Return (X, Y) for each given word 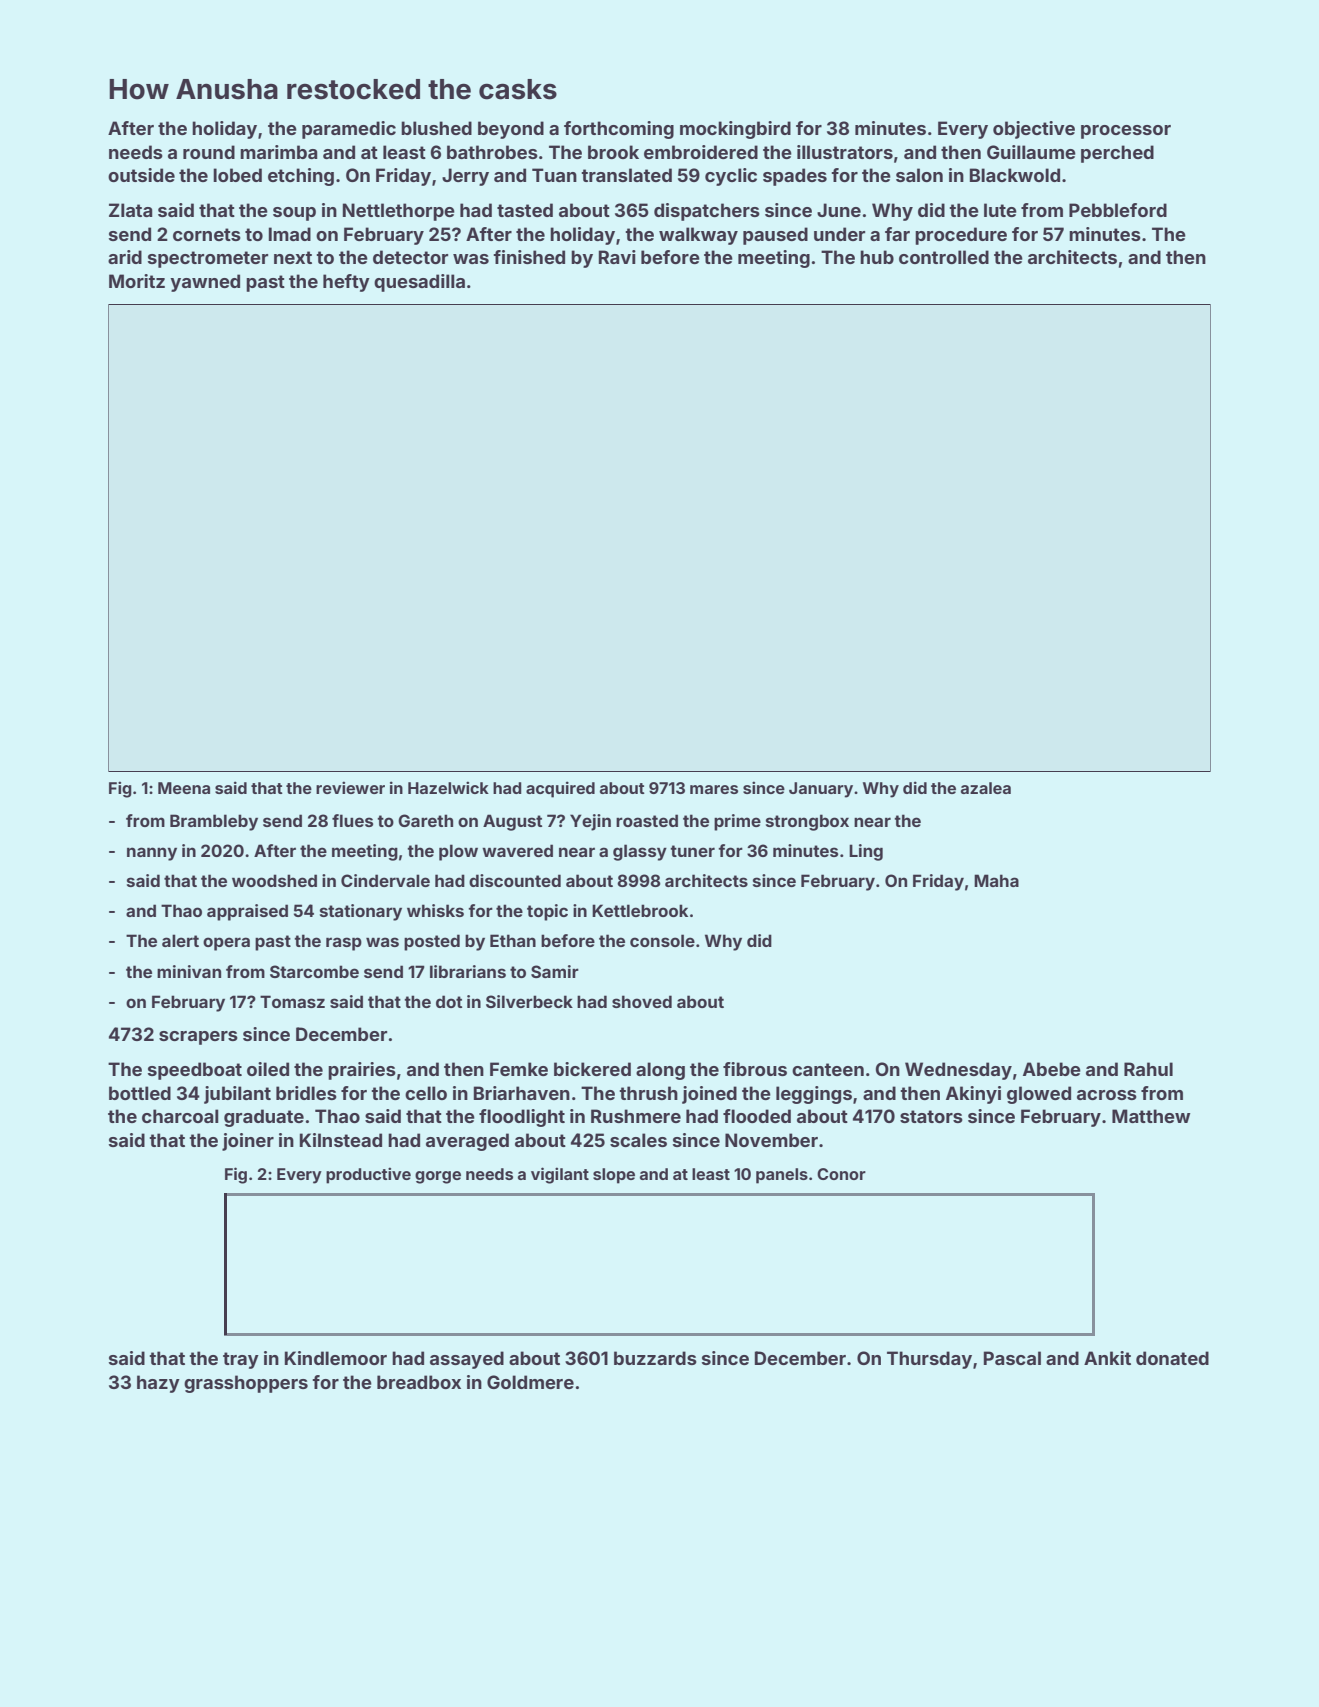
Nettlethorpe (399, 212)
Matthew (1151, 1116)
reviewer (350, 787)
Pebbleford (1118, 210)
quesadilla (419, 283)
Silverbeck (529, 1001)
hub (877, 257)
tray (241, 1360)
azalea (986, 788)
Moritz (137, 281)
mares (714, 789)
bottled (140, 1093)
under (839, 234)
